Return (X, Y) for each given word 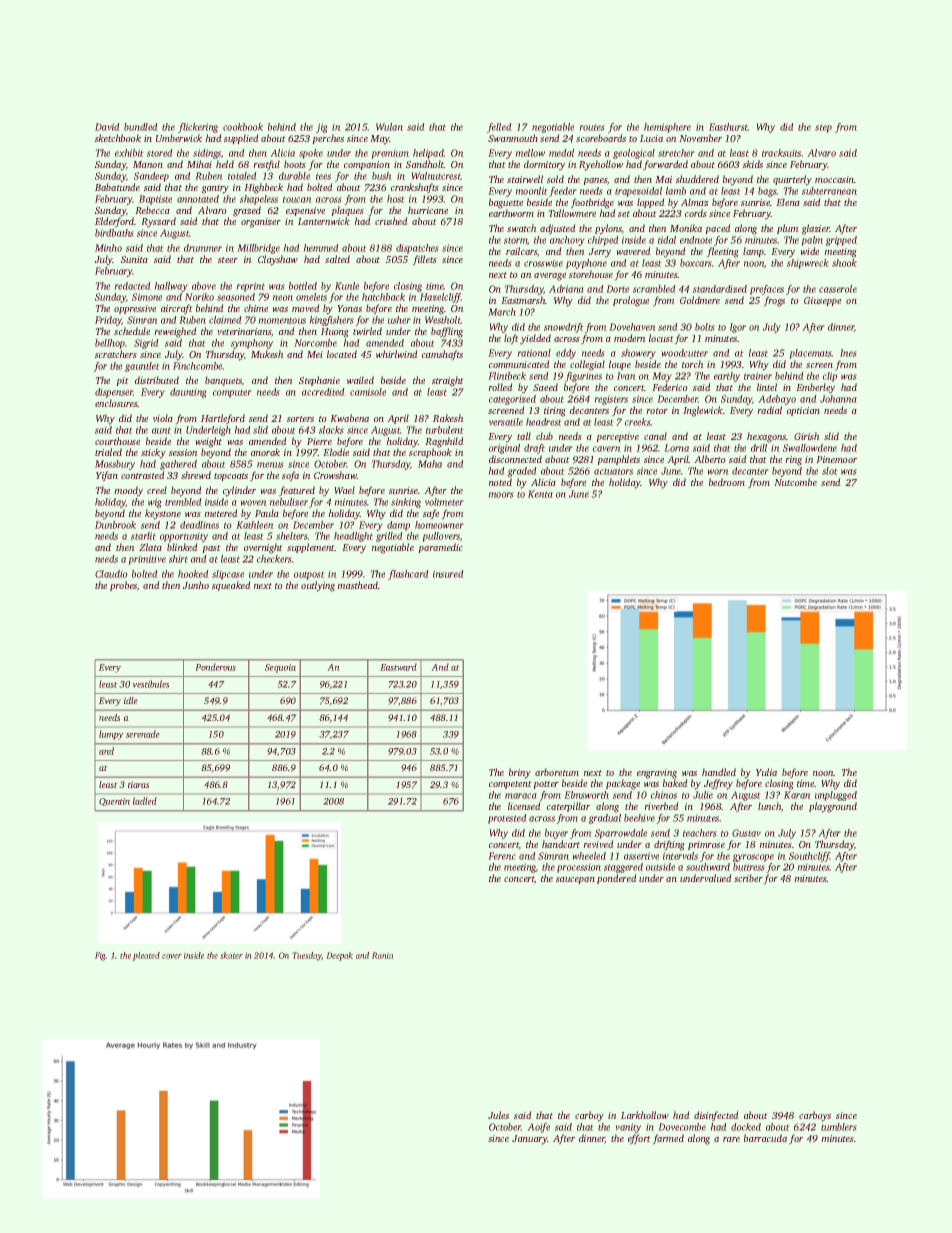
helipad (428, 154)
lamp (753, 252)
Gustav (746, 833)
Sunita (134, 259)
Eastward (399, 667)
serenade (142, 734)
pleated (146, 956)
